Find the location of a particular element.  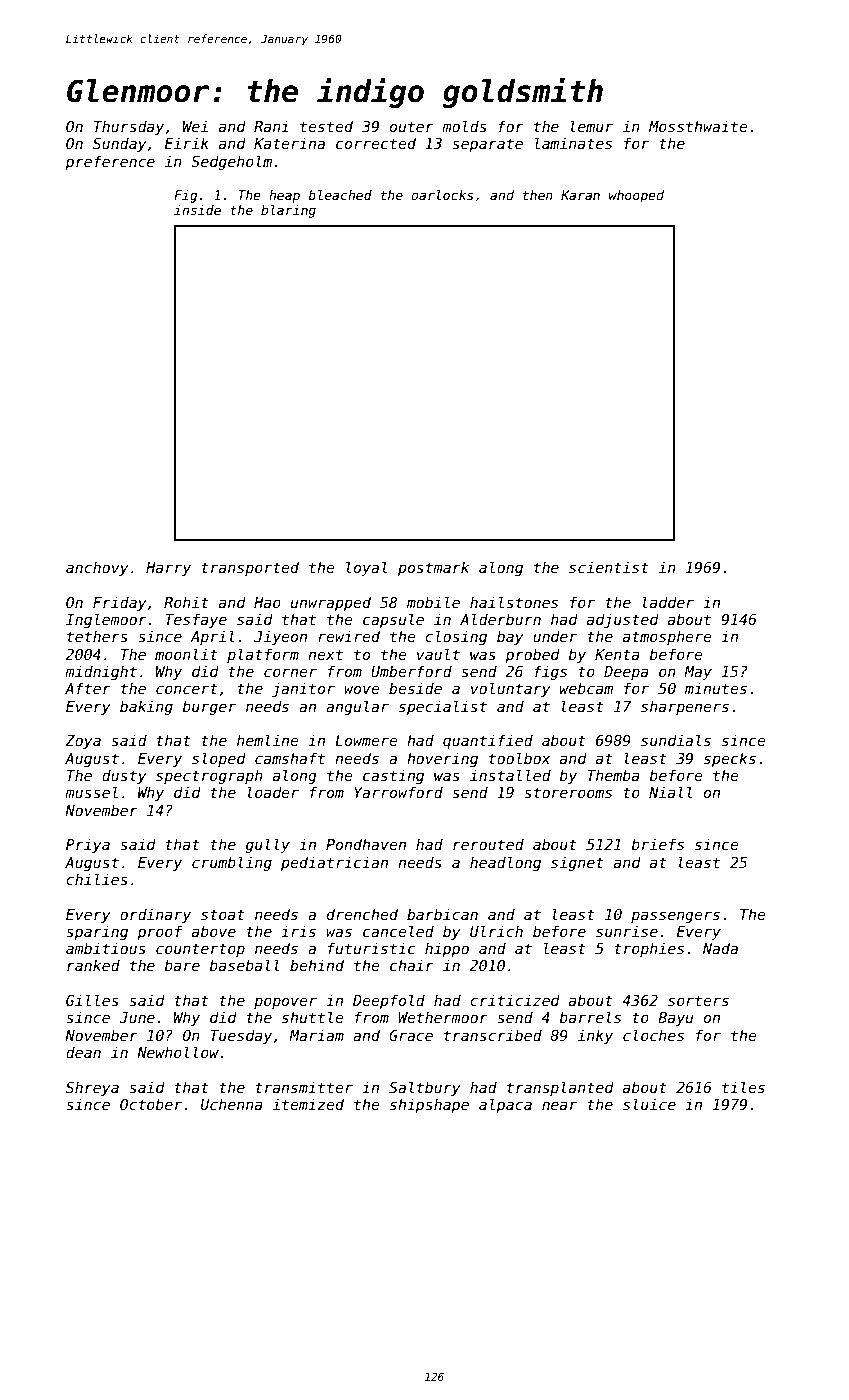

loyal is located at coordinates (366, 568).
